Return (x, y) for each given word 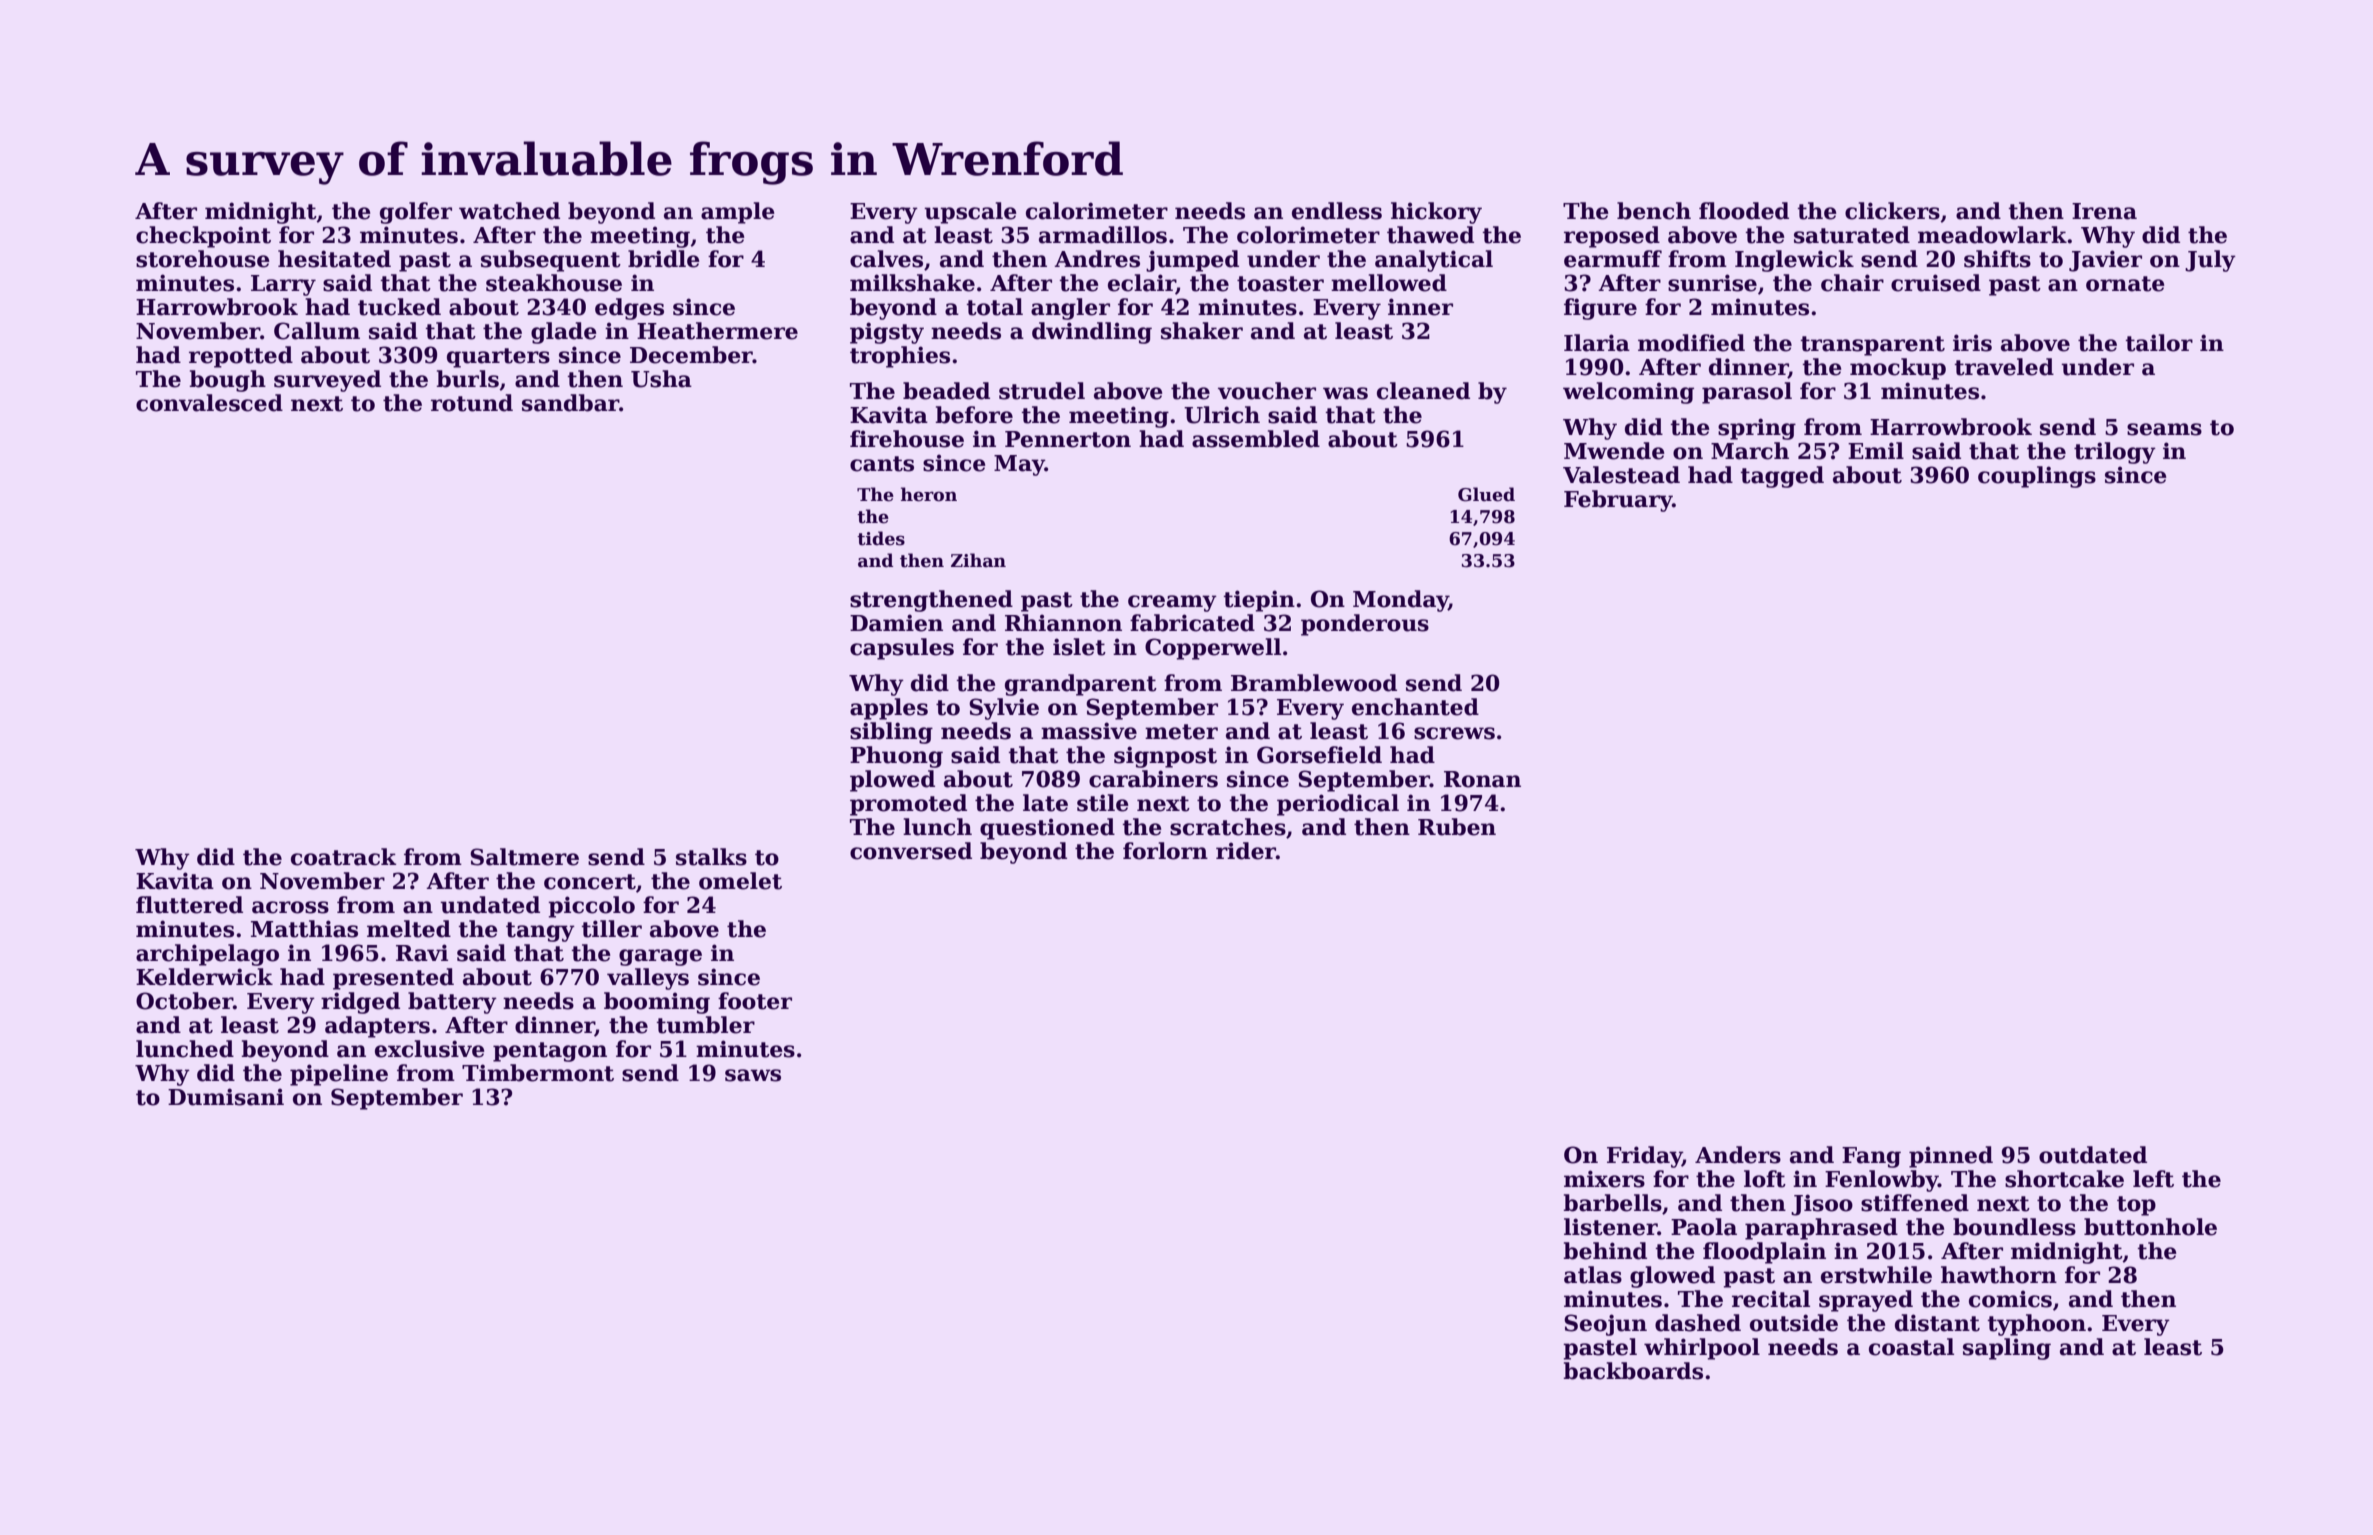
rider (1246, 851)
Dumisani (226, 1097)
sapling (2007, 1349)
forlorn (1165, 851)
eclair (1142, 284)
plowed (892, 781)
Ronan (1482, 779)
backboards (1633, 1371)
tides (881, 538)
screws (1454, 733)
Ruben (1457, 827)
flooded (1744, 211)
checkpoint (203, 237)
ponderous (1365, 625)
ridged (360, 1003)
